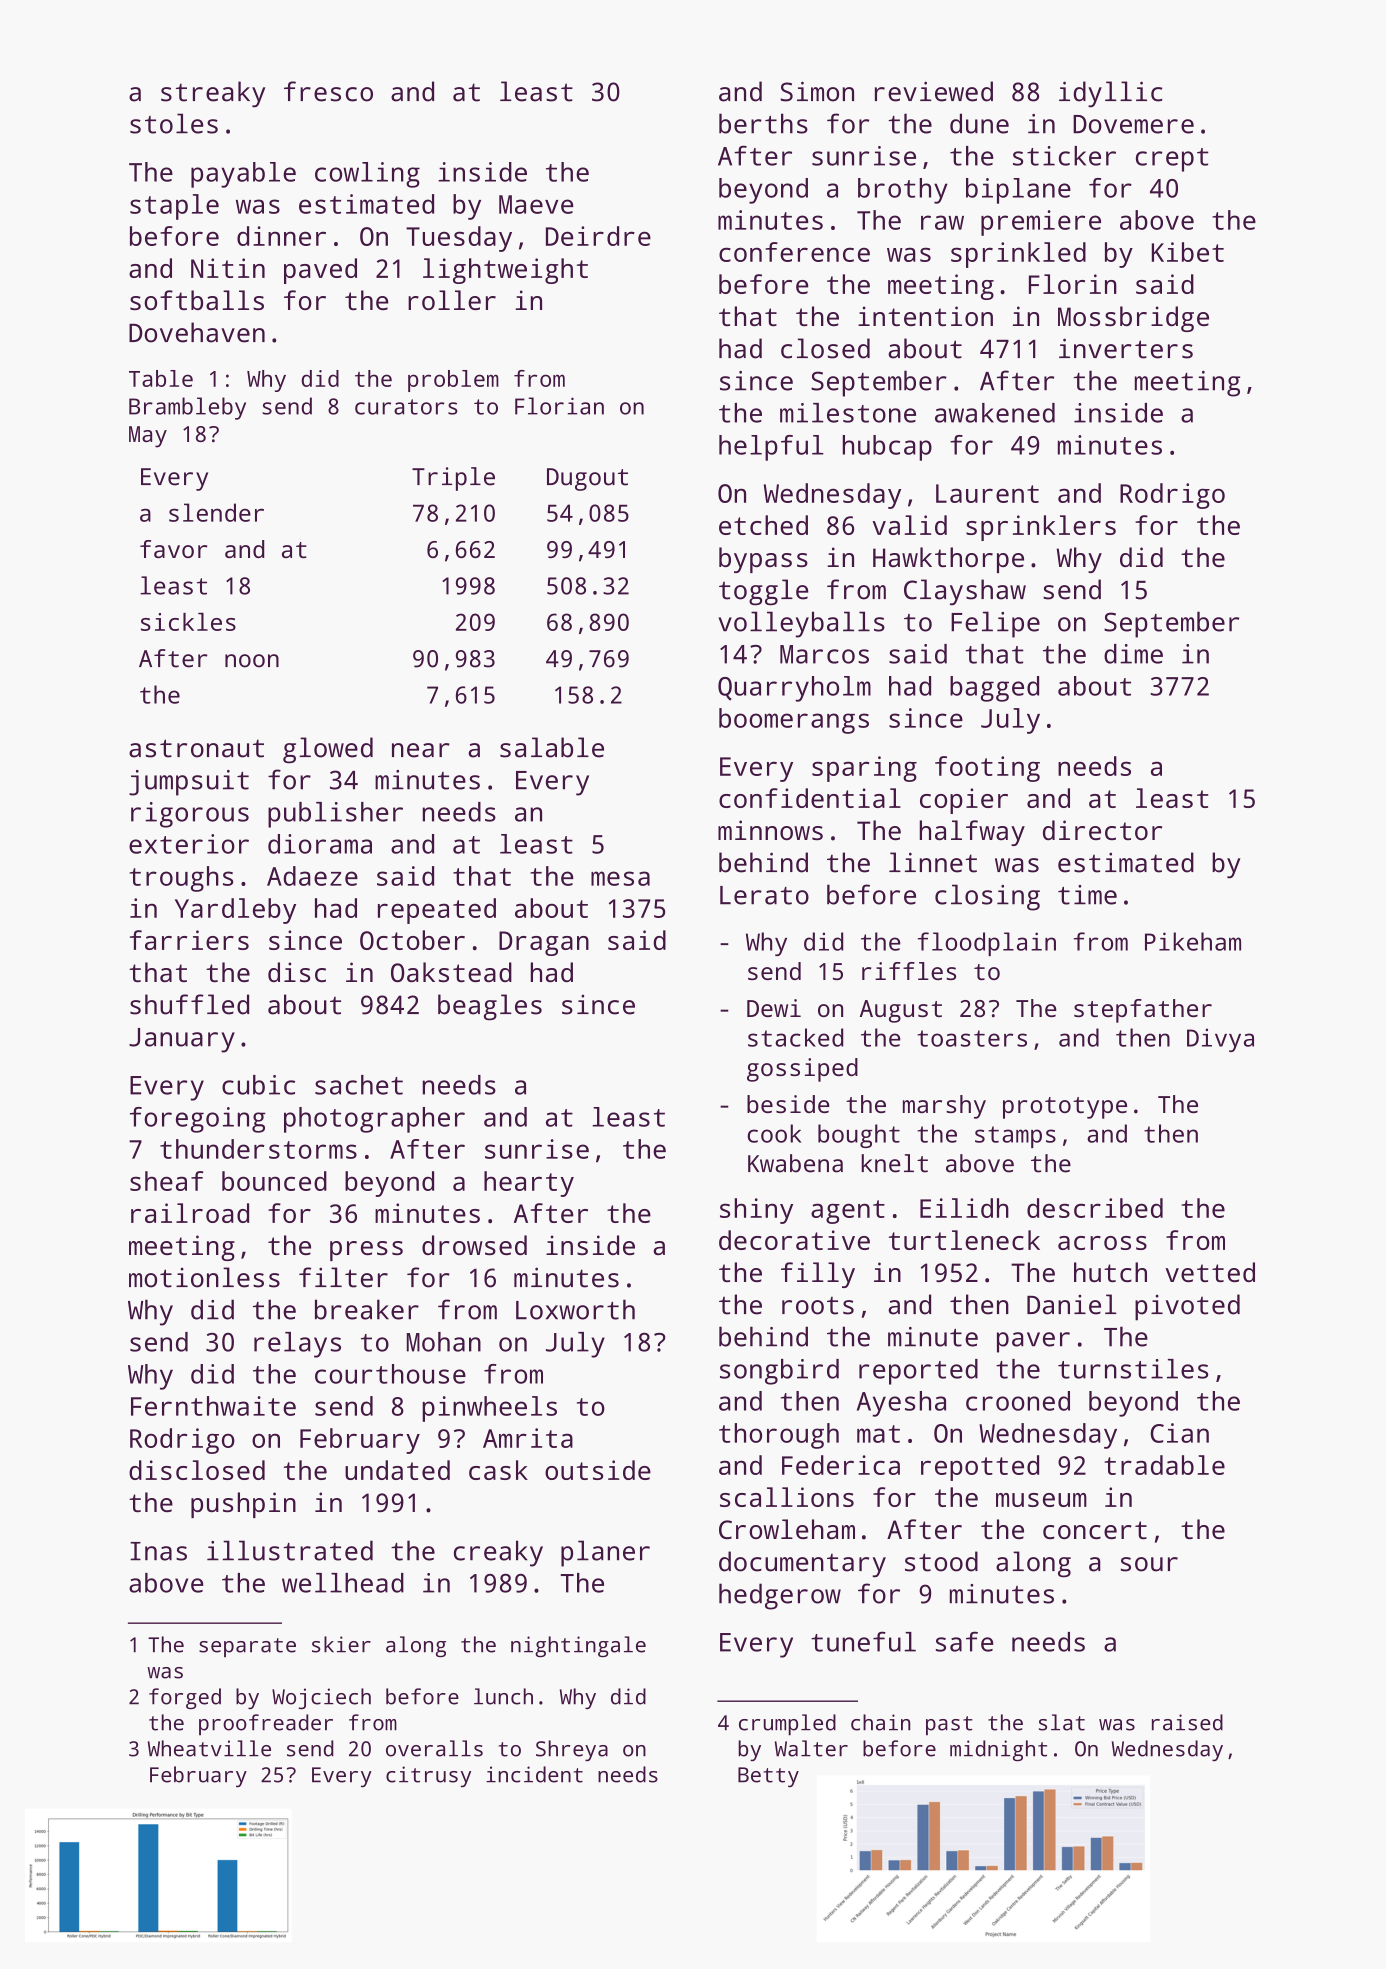  What do you see at coordinates (328, 750) in the screenshot?
I see `glowed` at bounding box center [328, 750].
